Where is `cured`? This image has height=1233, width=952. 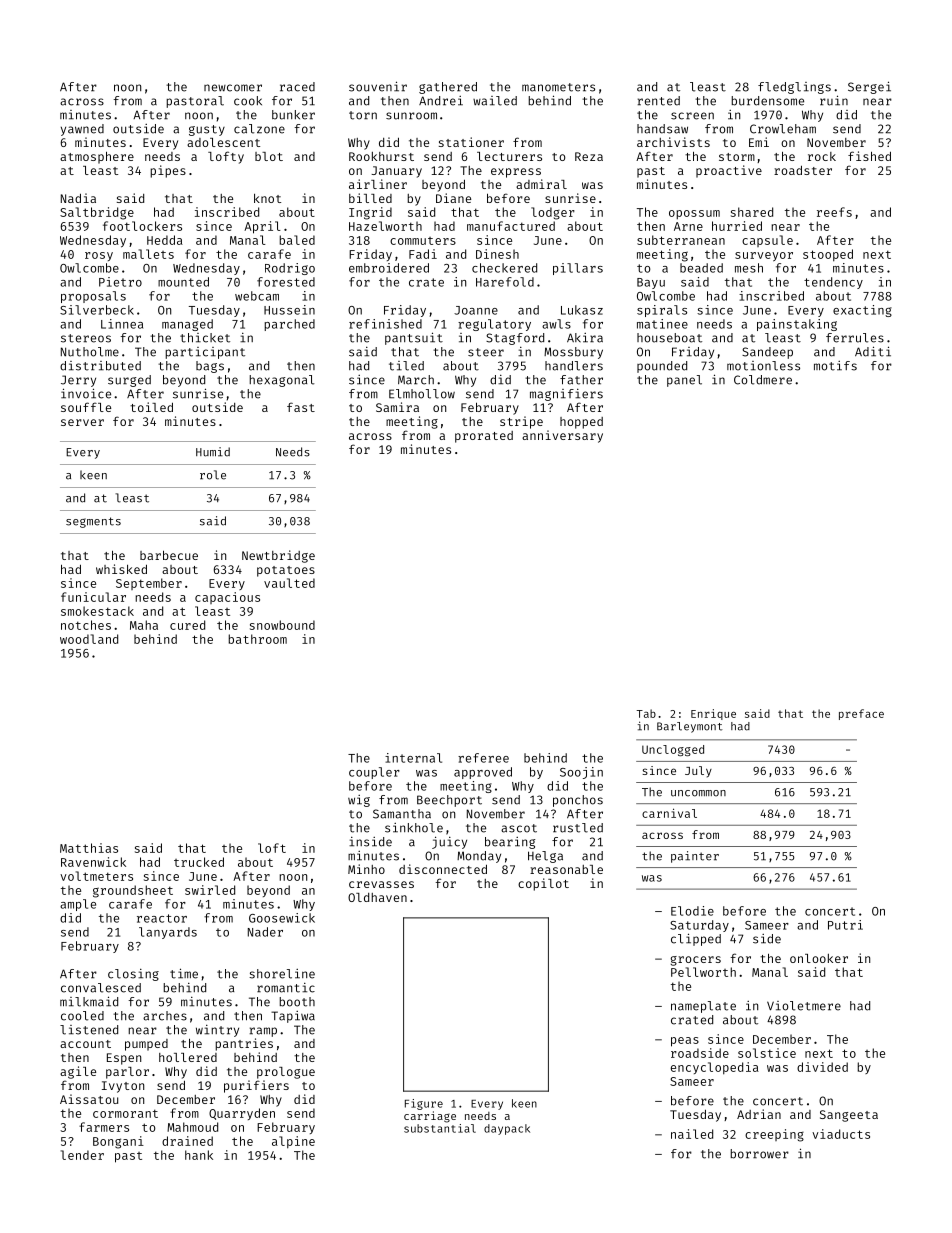 cured is located at coordinates (187, 625).
